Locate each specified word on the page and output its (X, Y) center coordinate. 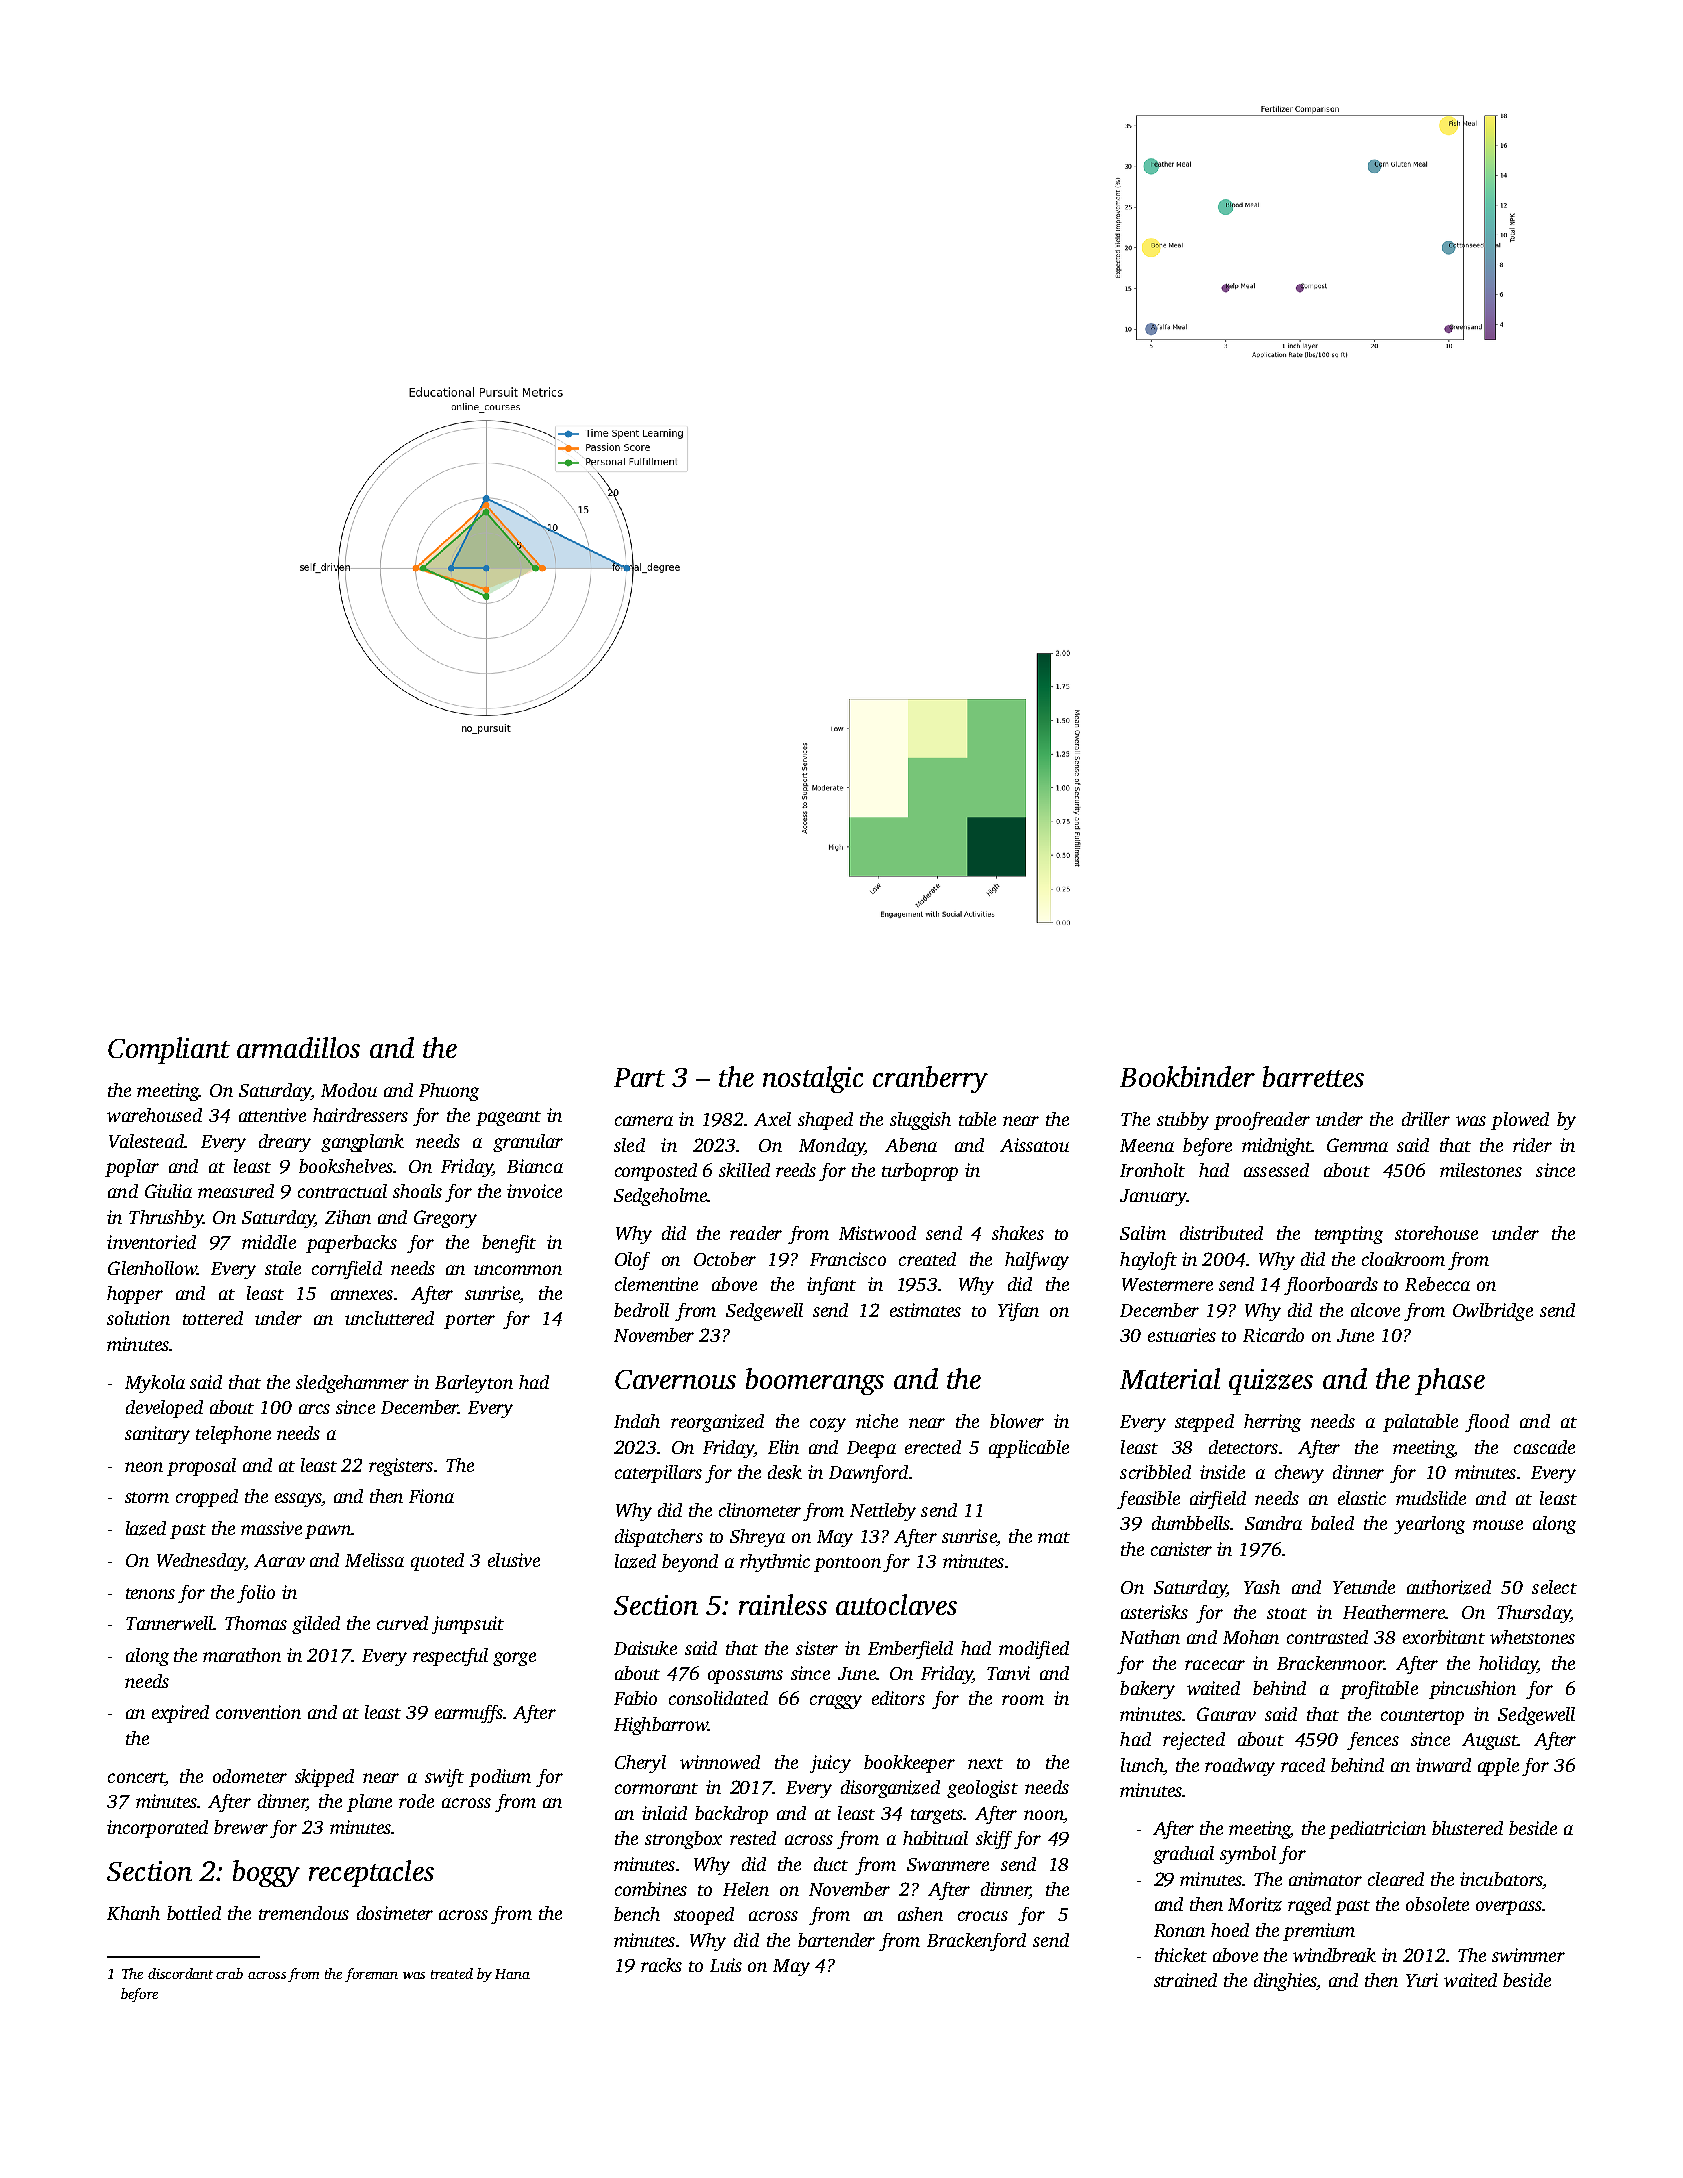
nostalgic (813, 1079)
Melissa (374, 1560)
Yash (1262, 1587)
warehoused (154, 1115)
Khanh (133, 1913)
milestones (1481, 1170)
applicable (1029, 1449)
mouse (1498, 1525)
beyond (690, 1563)
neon (144, 1467)
